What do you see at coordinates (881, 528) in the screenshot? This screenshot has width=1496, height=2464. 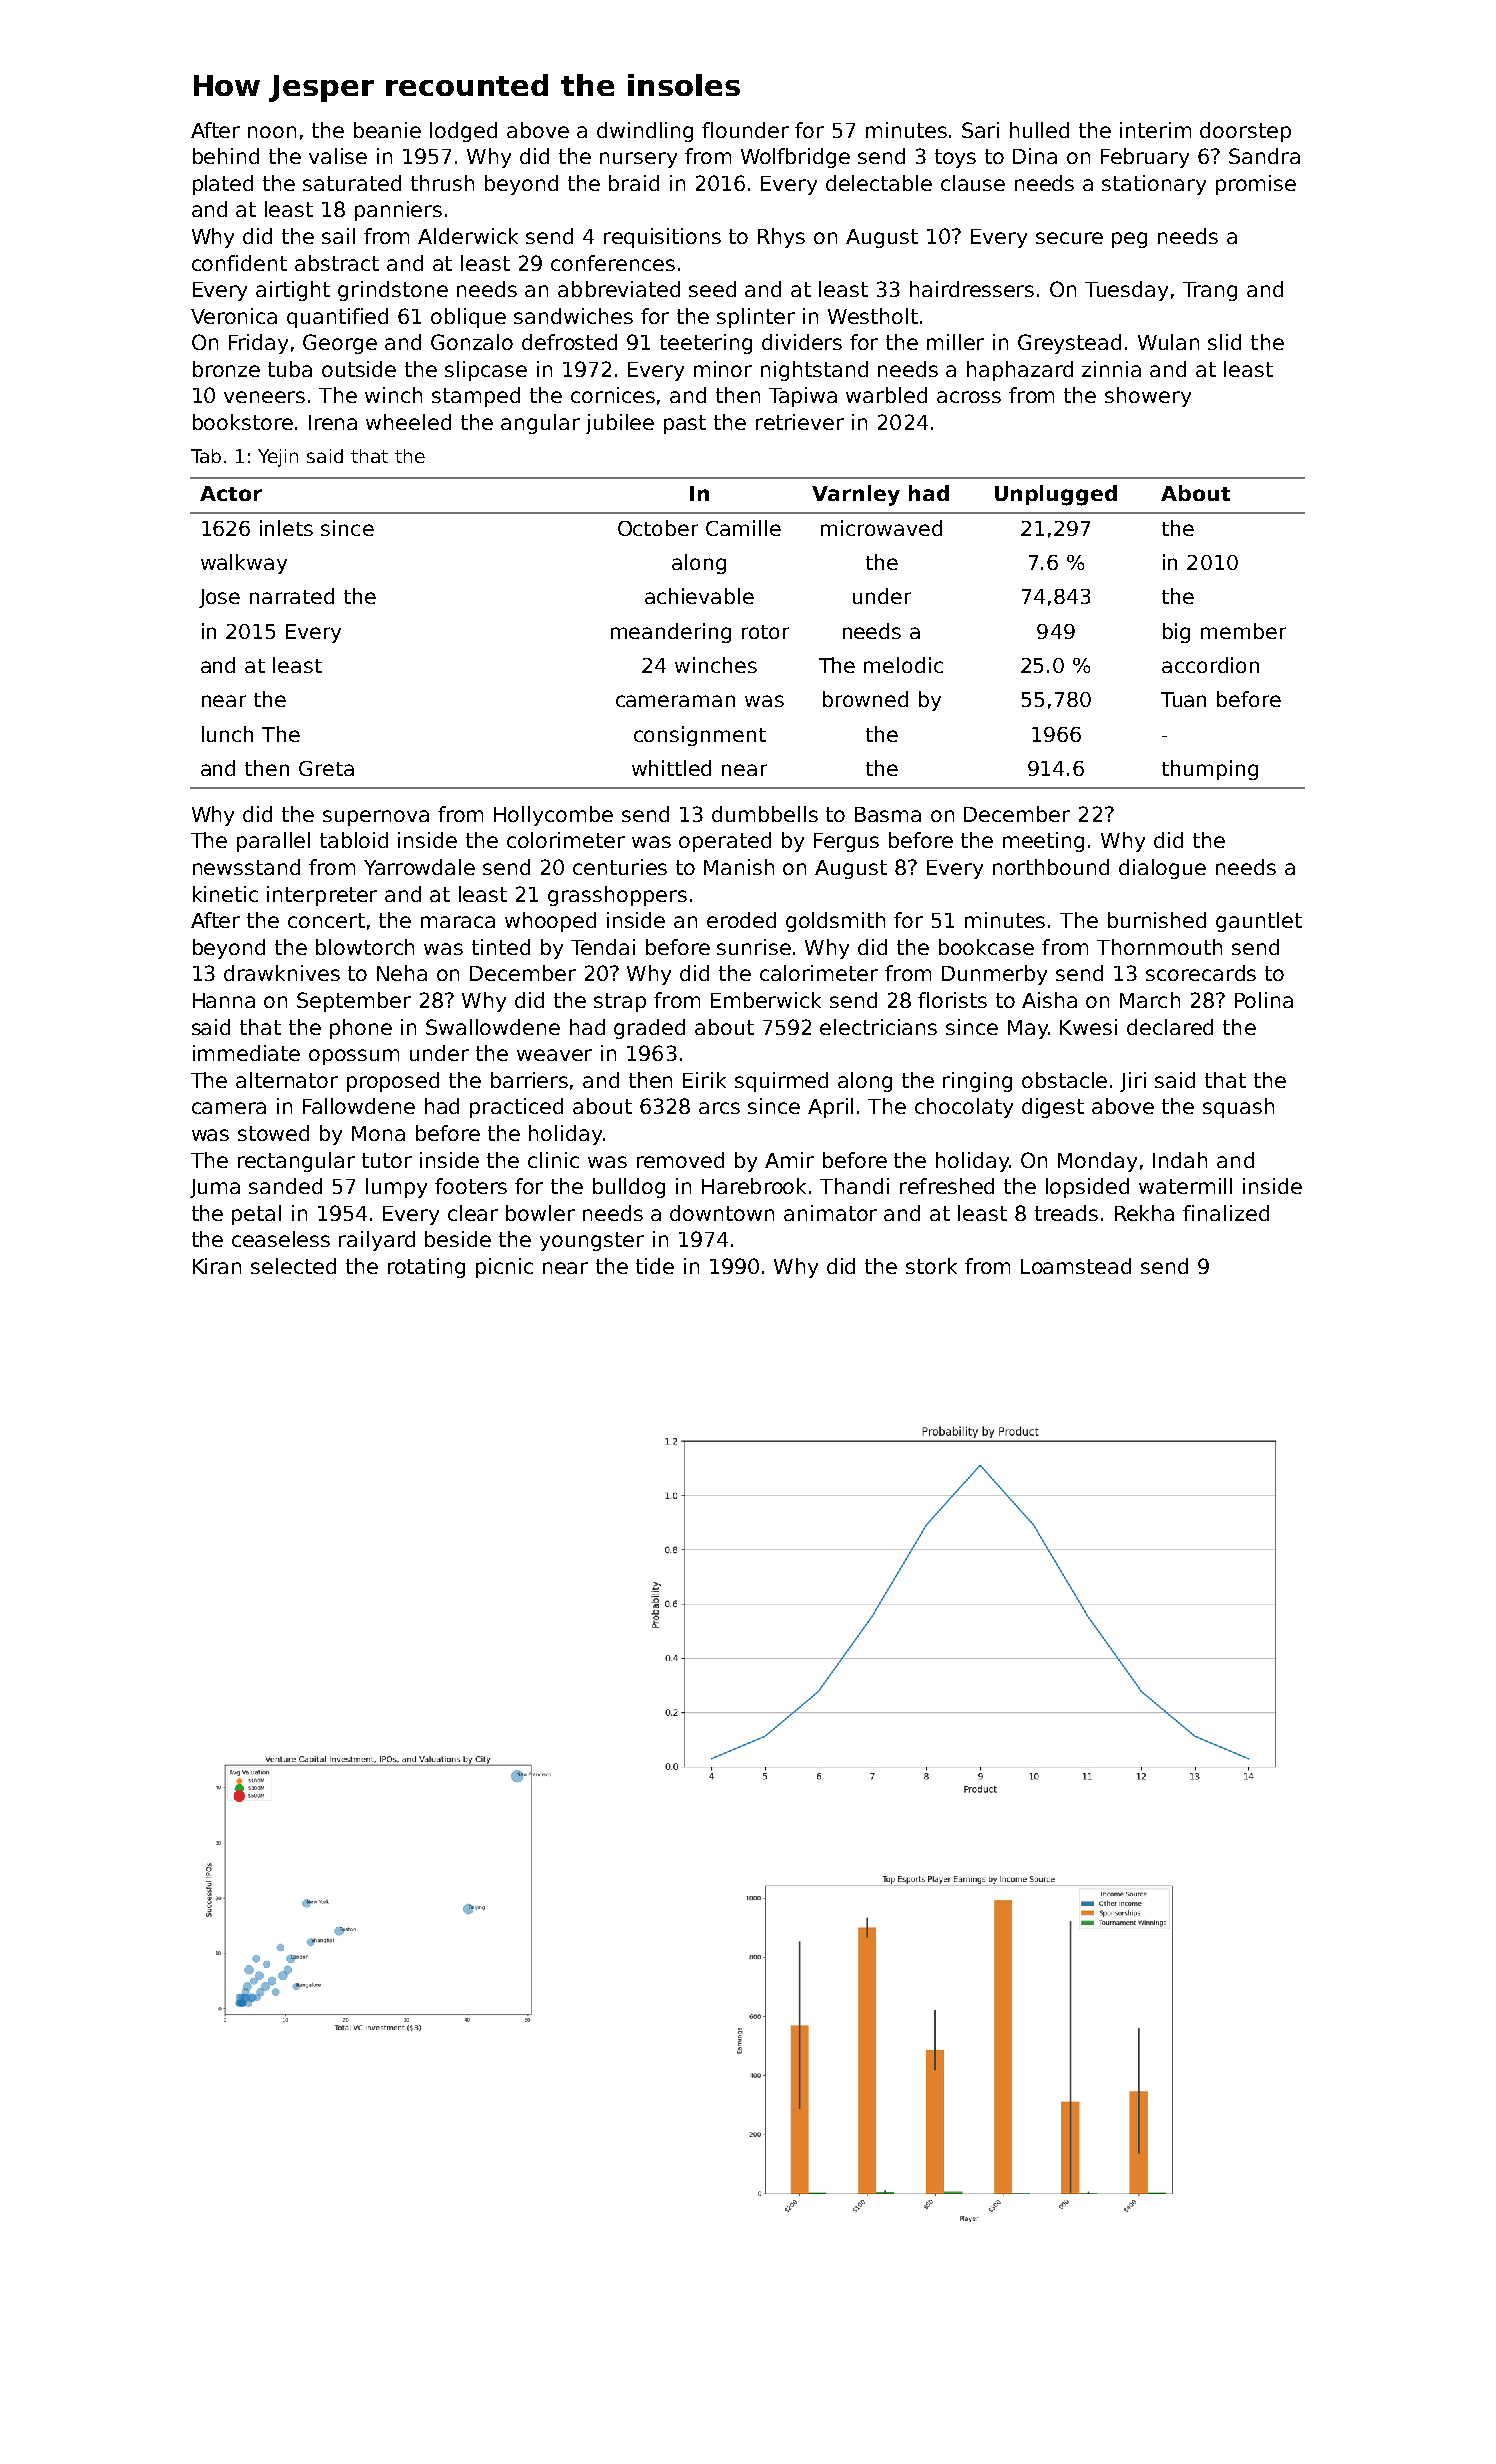 I see `microwaved` at bounding box center [881, 528].
